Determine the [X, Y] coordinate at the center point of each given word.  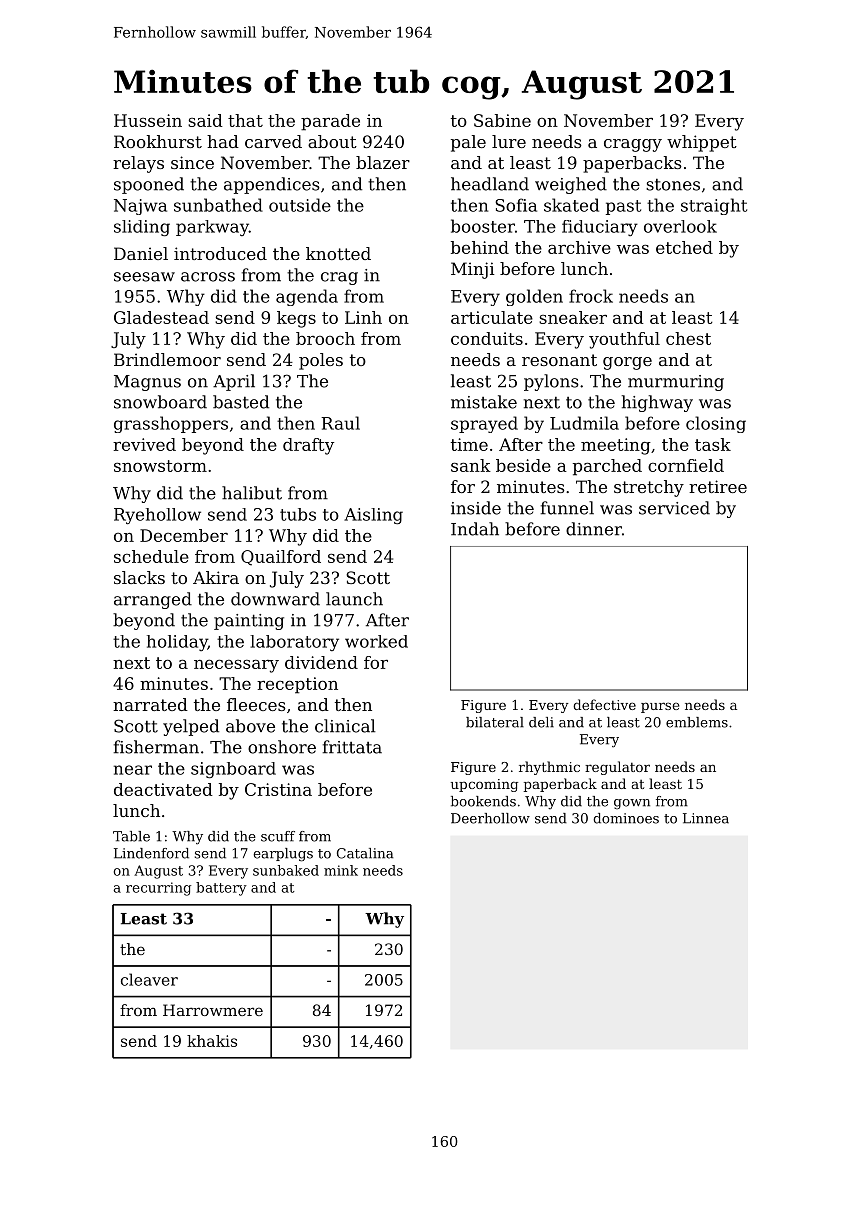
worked [376, 641]
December [184, 535]
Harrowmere [213, 1010]
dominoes [626, 818]
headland [490, 184]
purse [660, 707]
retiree [718, 486]
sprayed [484, 424]
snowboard [160, 402]
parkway [212, 228]
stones [673, 185]
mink [341, 870]
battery [221, 889]
